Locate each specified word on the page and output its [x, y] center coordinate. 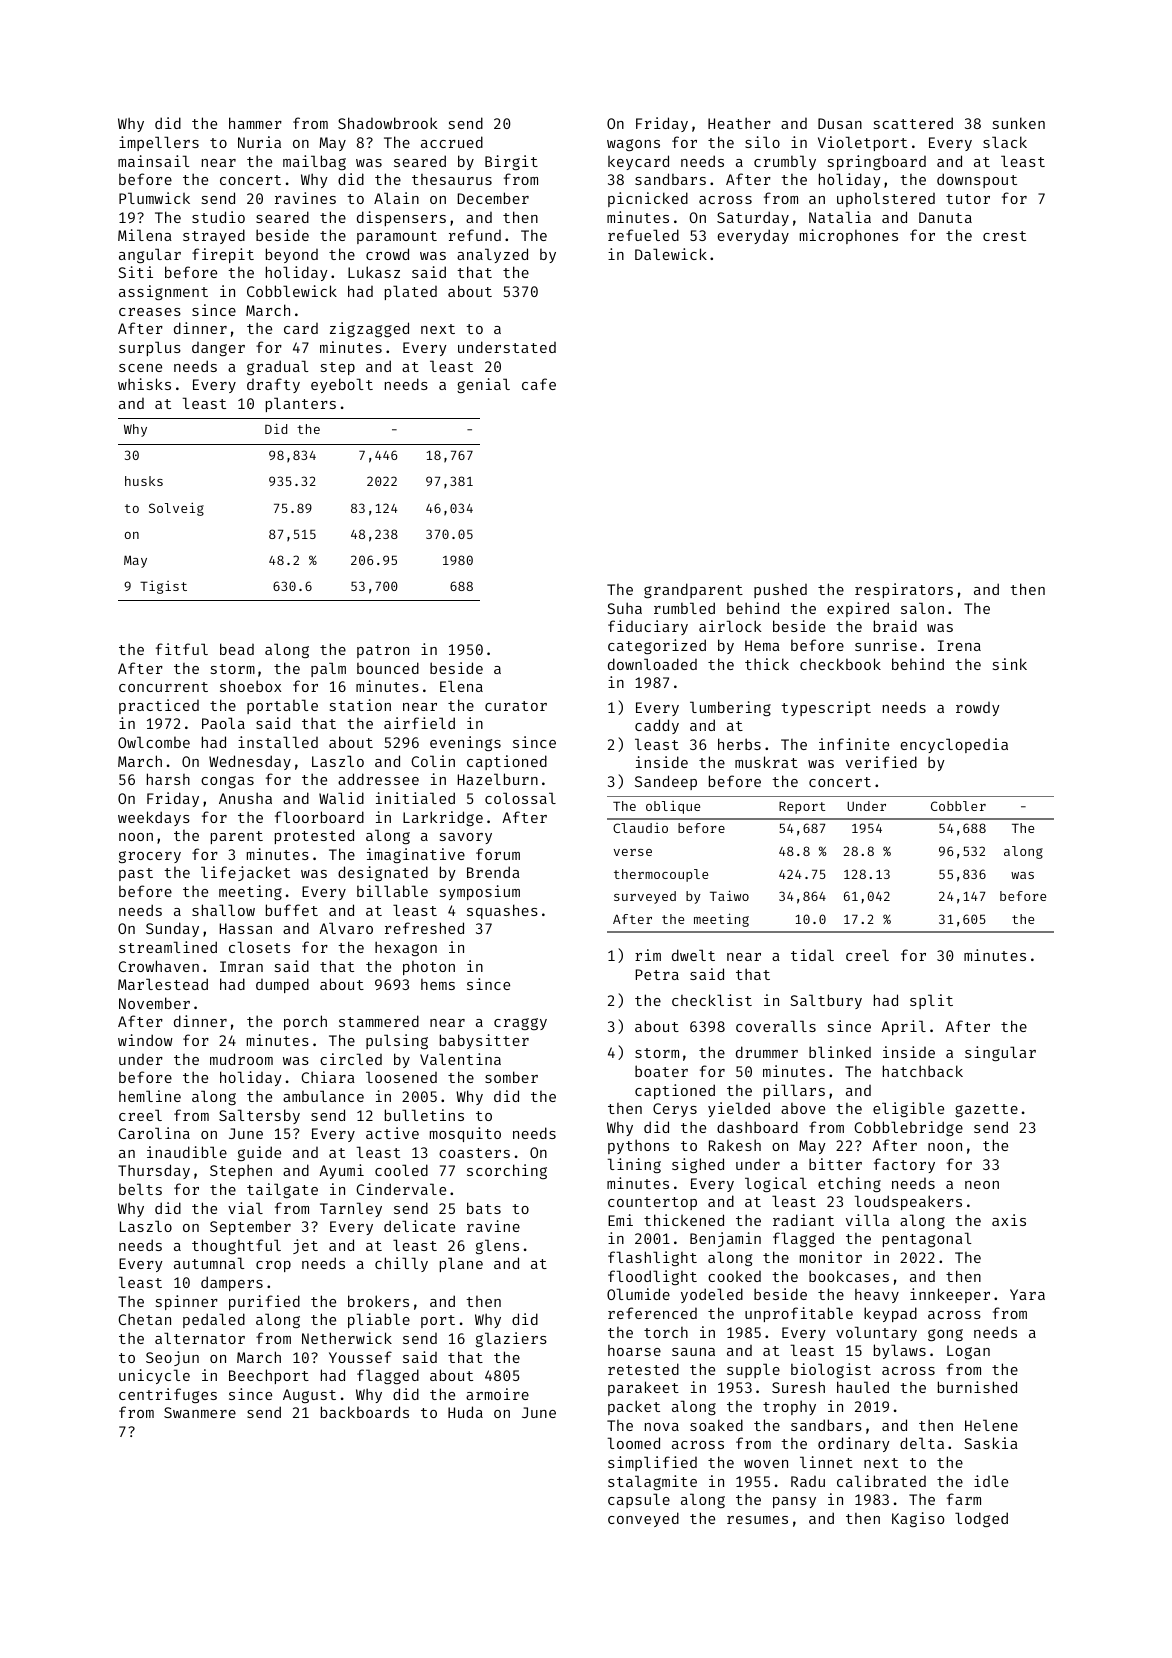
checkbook [840, 664]
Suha [624, 608]
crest [1004, 236]
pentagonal [927, 1239]
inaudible [187, 1152]
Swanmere [200, 1412]
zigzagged [369, 329]
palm [328, 669]
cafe [539, 384]
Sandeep [666, 782]
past [136, 874]
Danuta [945, 217]
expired [858, 609]
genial [483, 385]
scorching [507, 1171]
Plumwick [154, 198]
